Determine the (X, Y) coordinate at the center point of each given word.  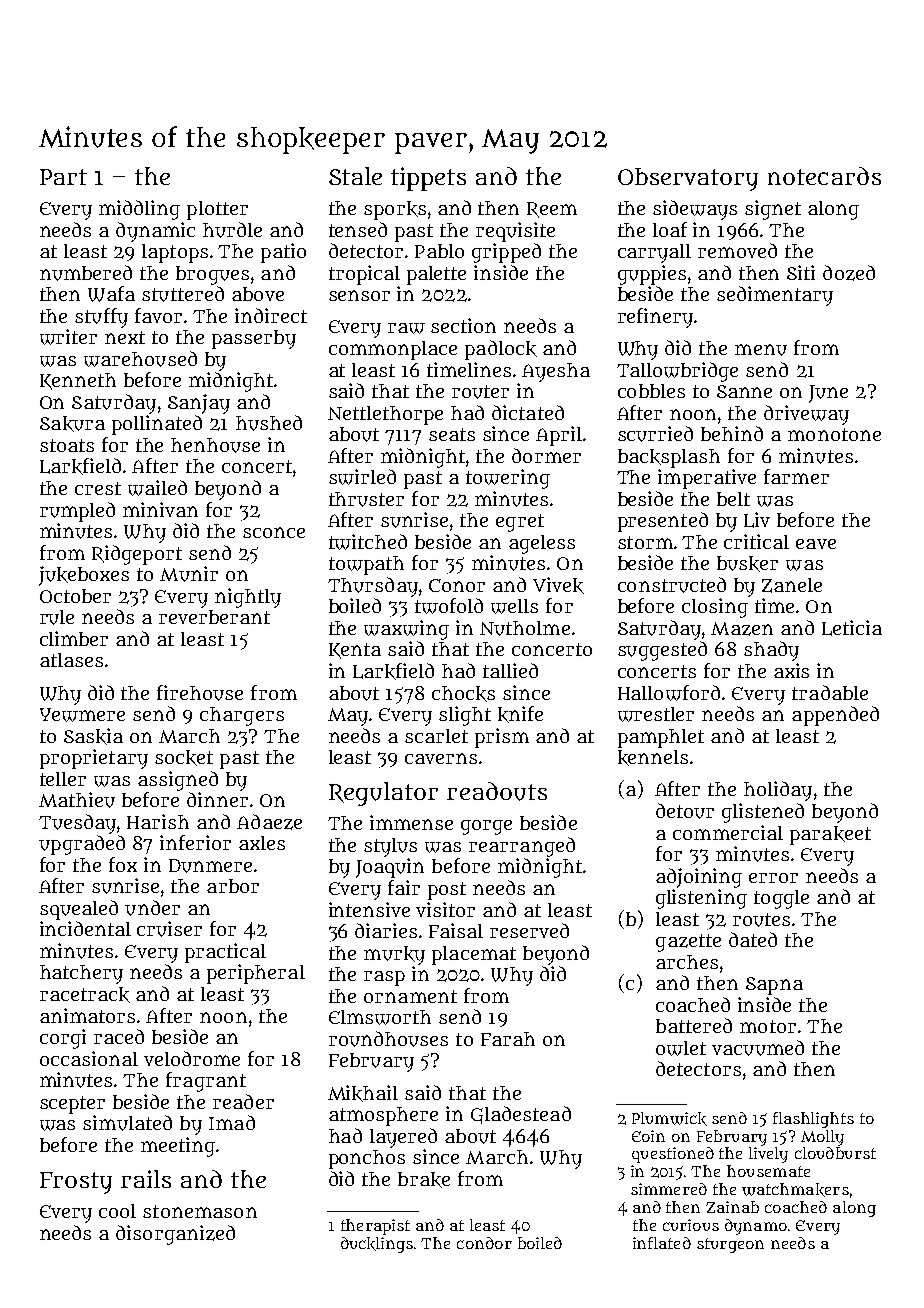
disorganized (175, 1235)
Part (63, 177)
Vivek (558, 585)
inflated (662, 1243)
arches (687, 962)
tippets (428, 179)
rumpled (77, 512)
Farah (508, 1039)
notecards (824, 176)
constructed (672, 585)
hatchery (81, 974)
